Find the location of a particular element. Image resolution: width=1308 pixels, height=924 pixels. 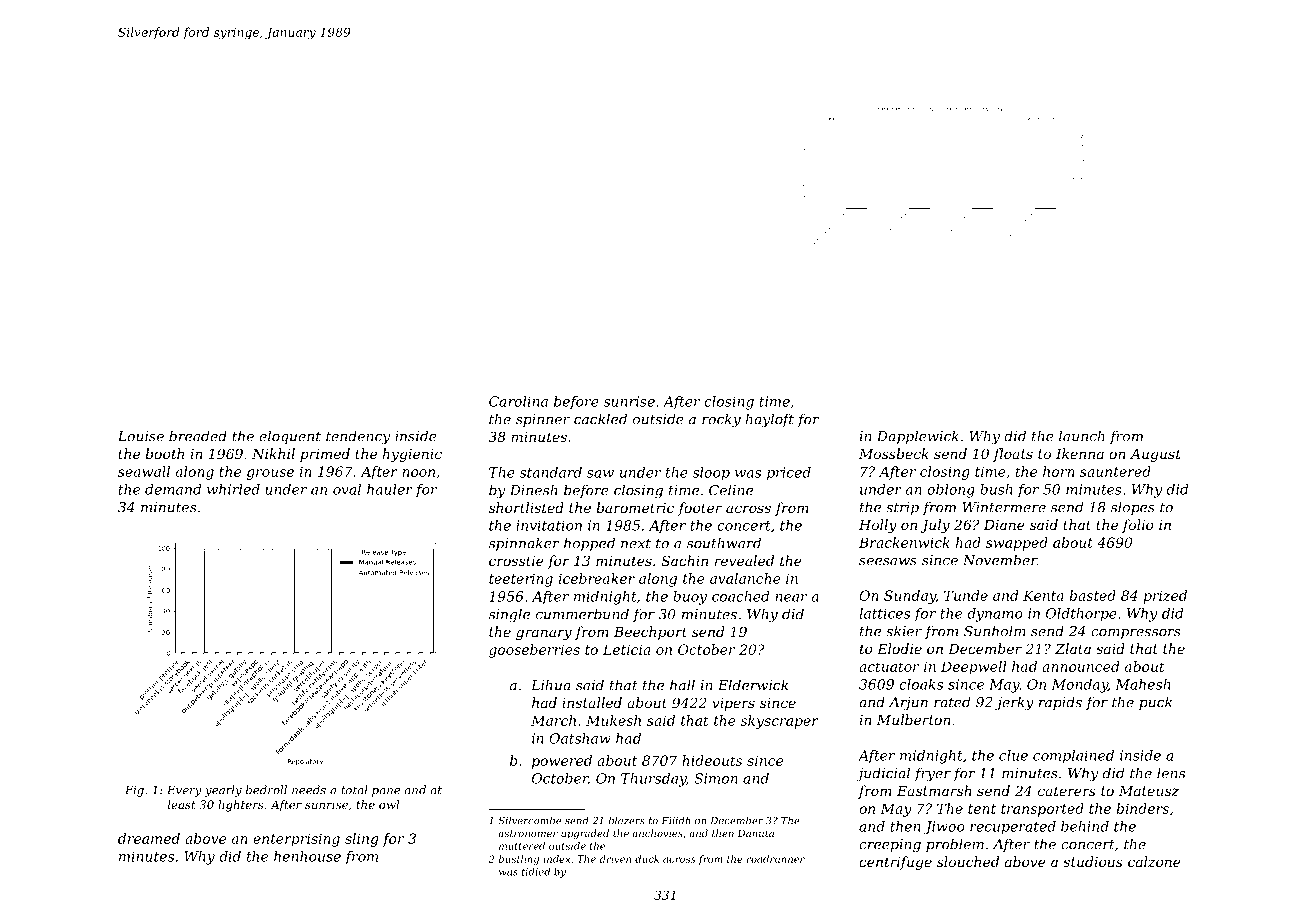

single is located at coordinates (509, 615).
